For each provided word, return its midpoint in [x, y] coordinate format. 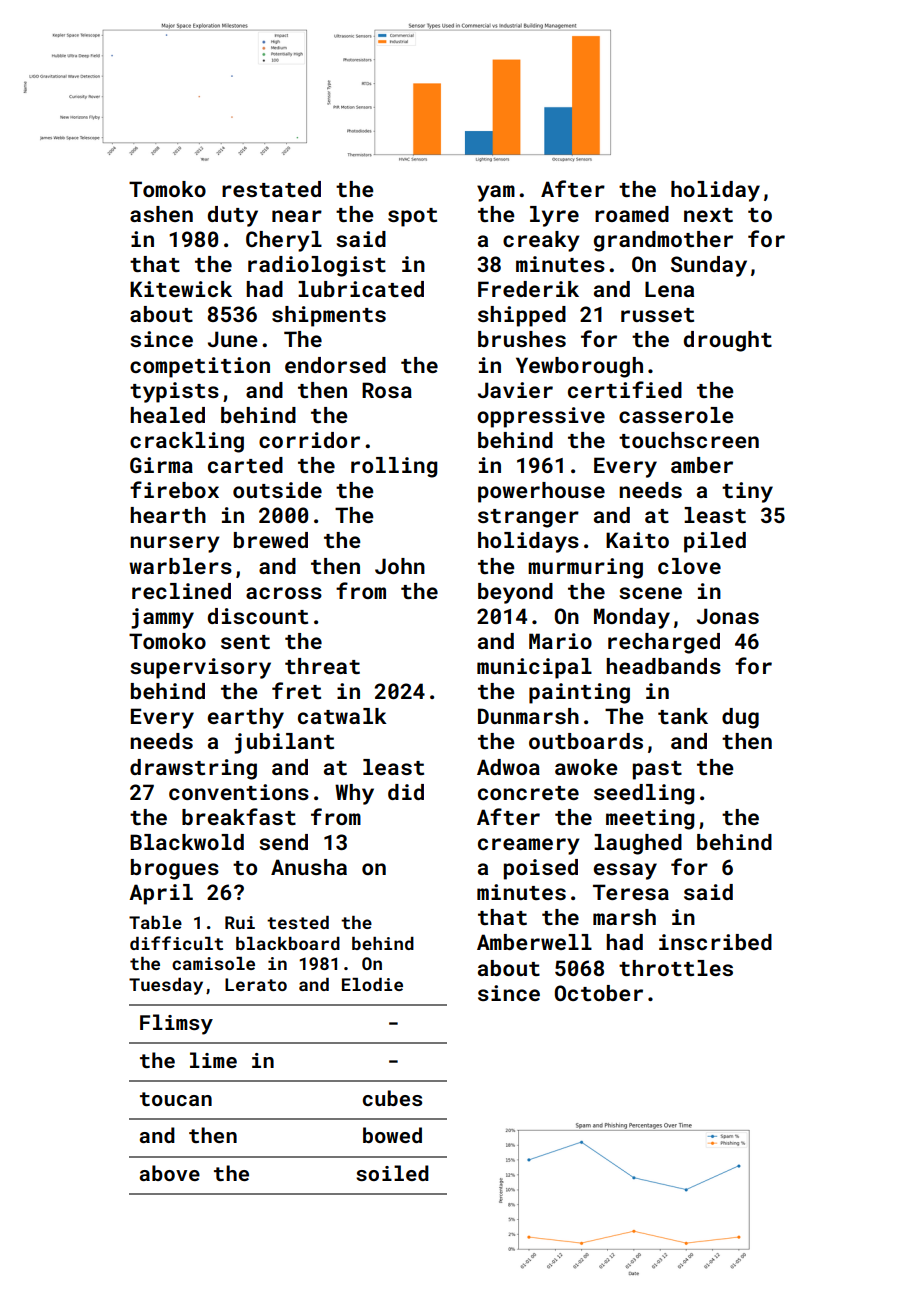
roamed [632, 214]
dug [740, 718]
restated [271, 189]
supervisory [201, 668]
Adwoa [508, 767]
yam [496, 193]
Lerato [256, 984]
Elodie [372, 984]
